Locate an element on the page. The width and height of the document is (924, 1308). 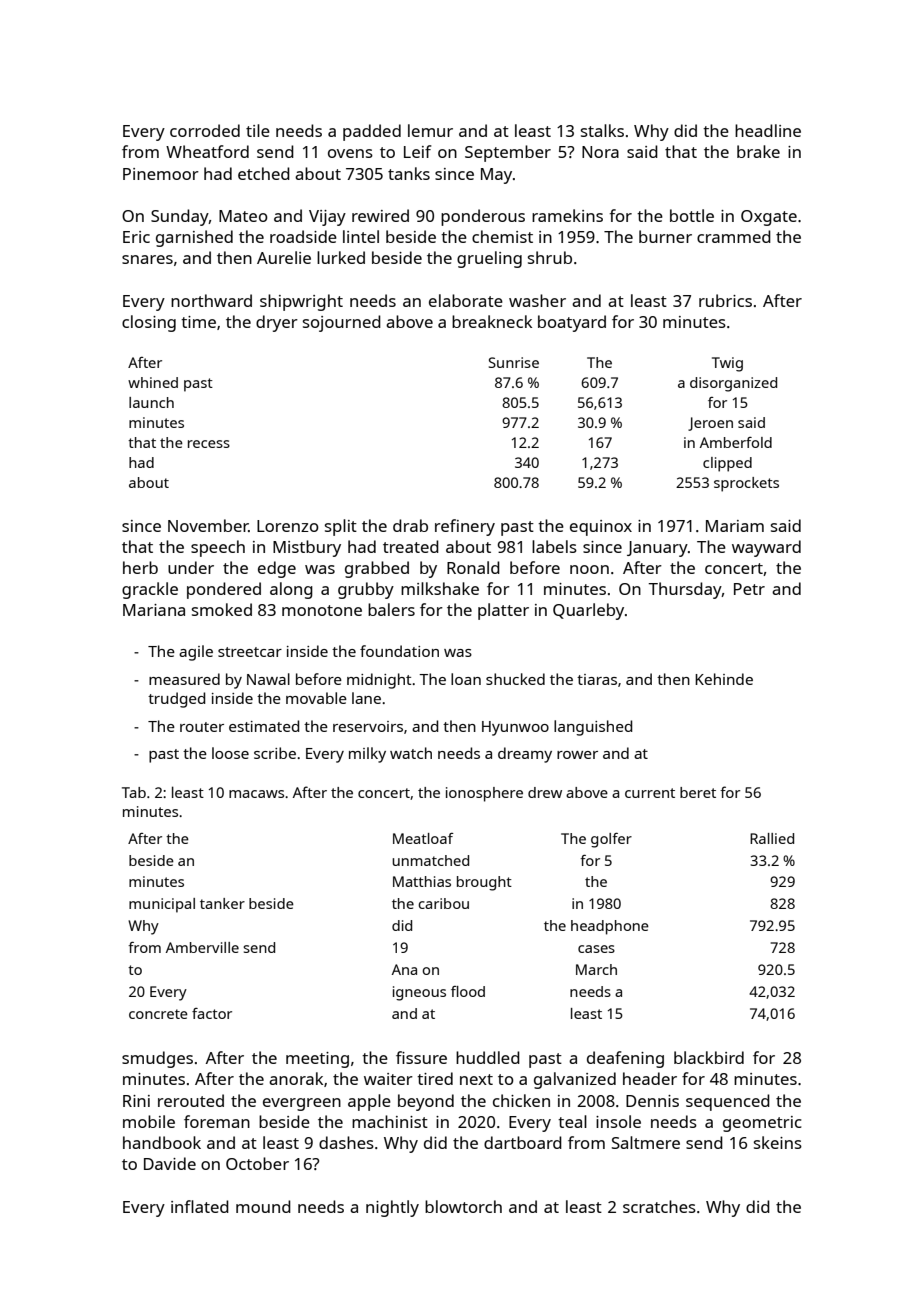
macaws is located at coordinates (256, 794).
